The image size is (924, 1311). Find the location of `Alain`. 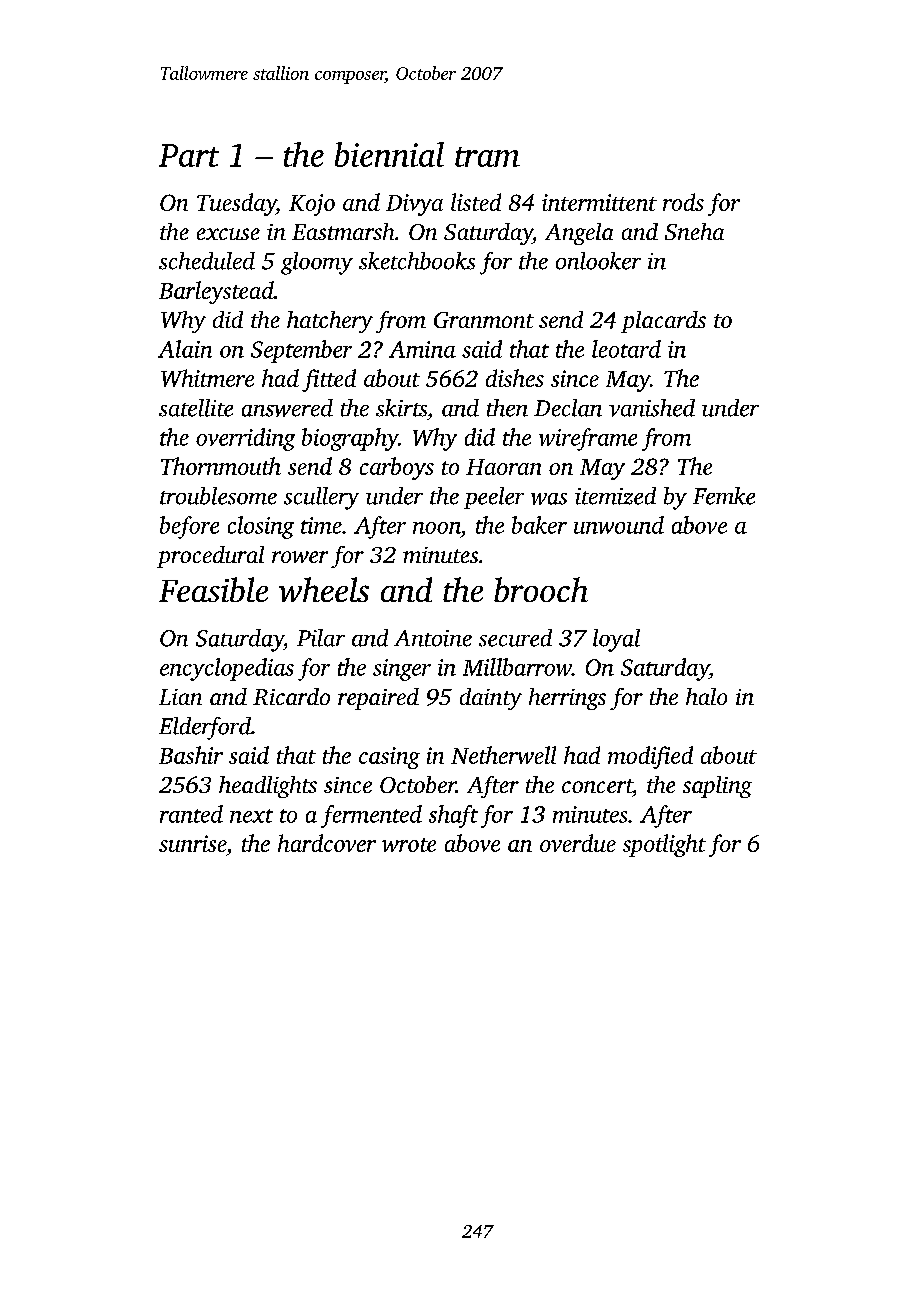

Alain is located at coordinates (185, 349).
